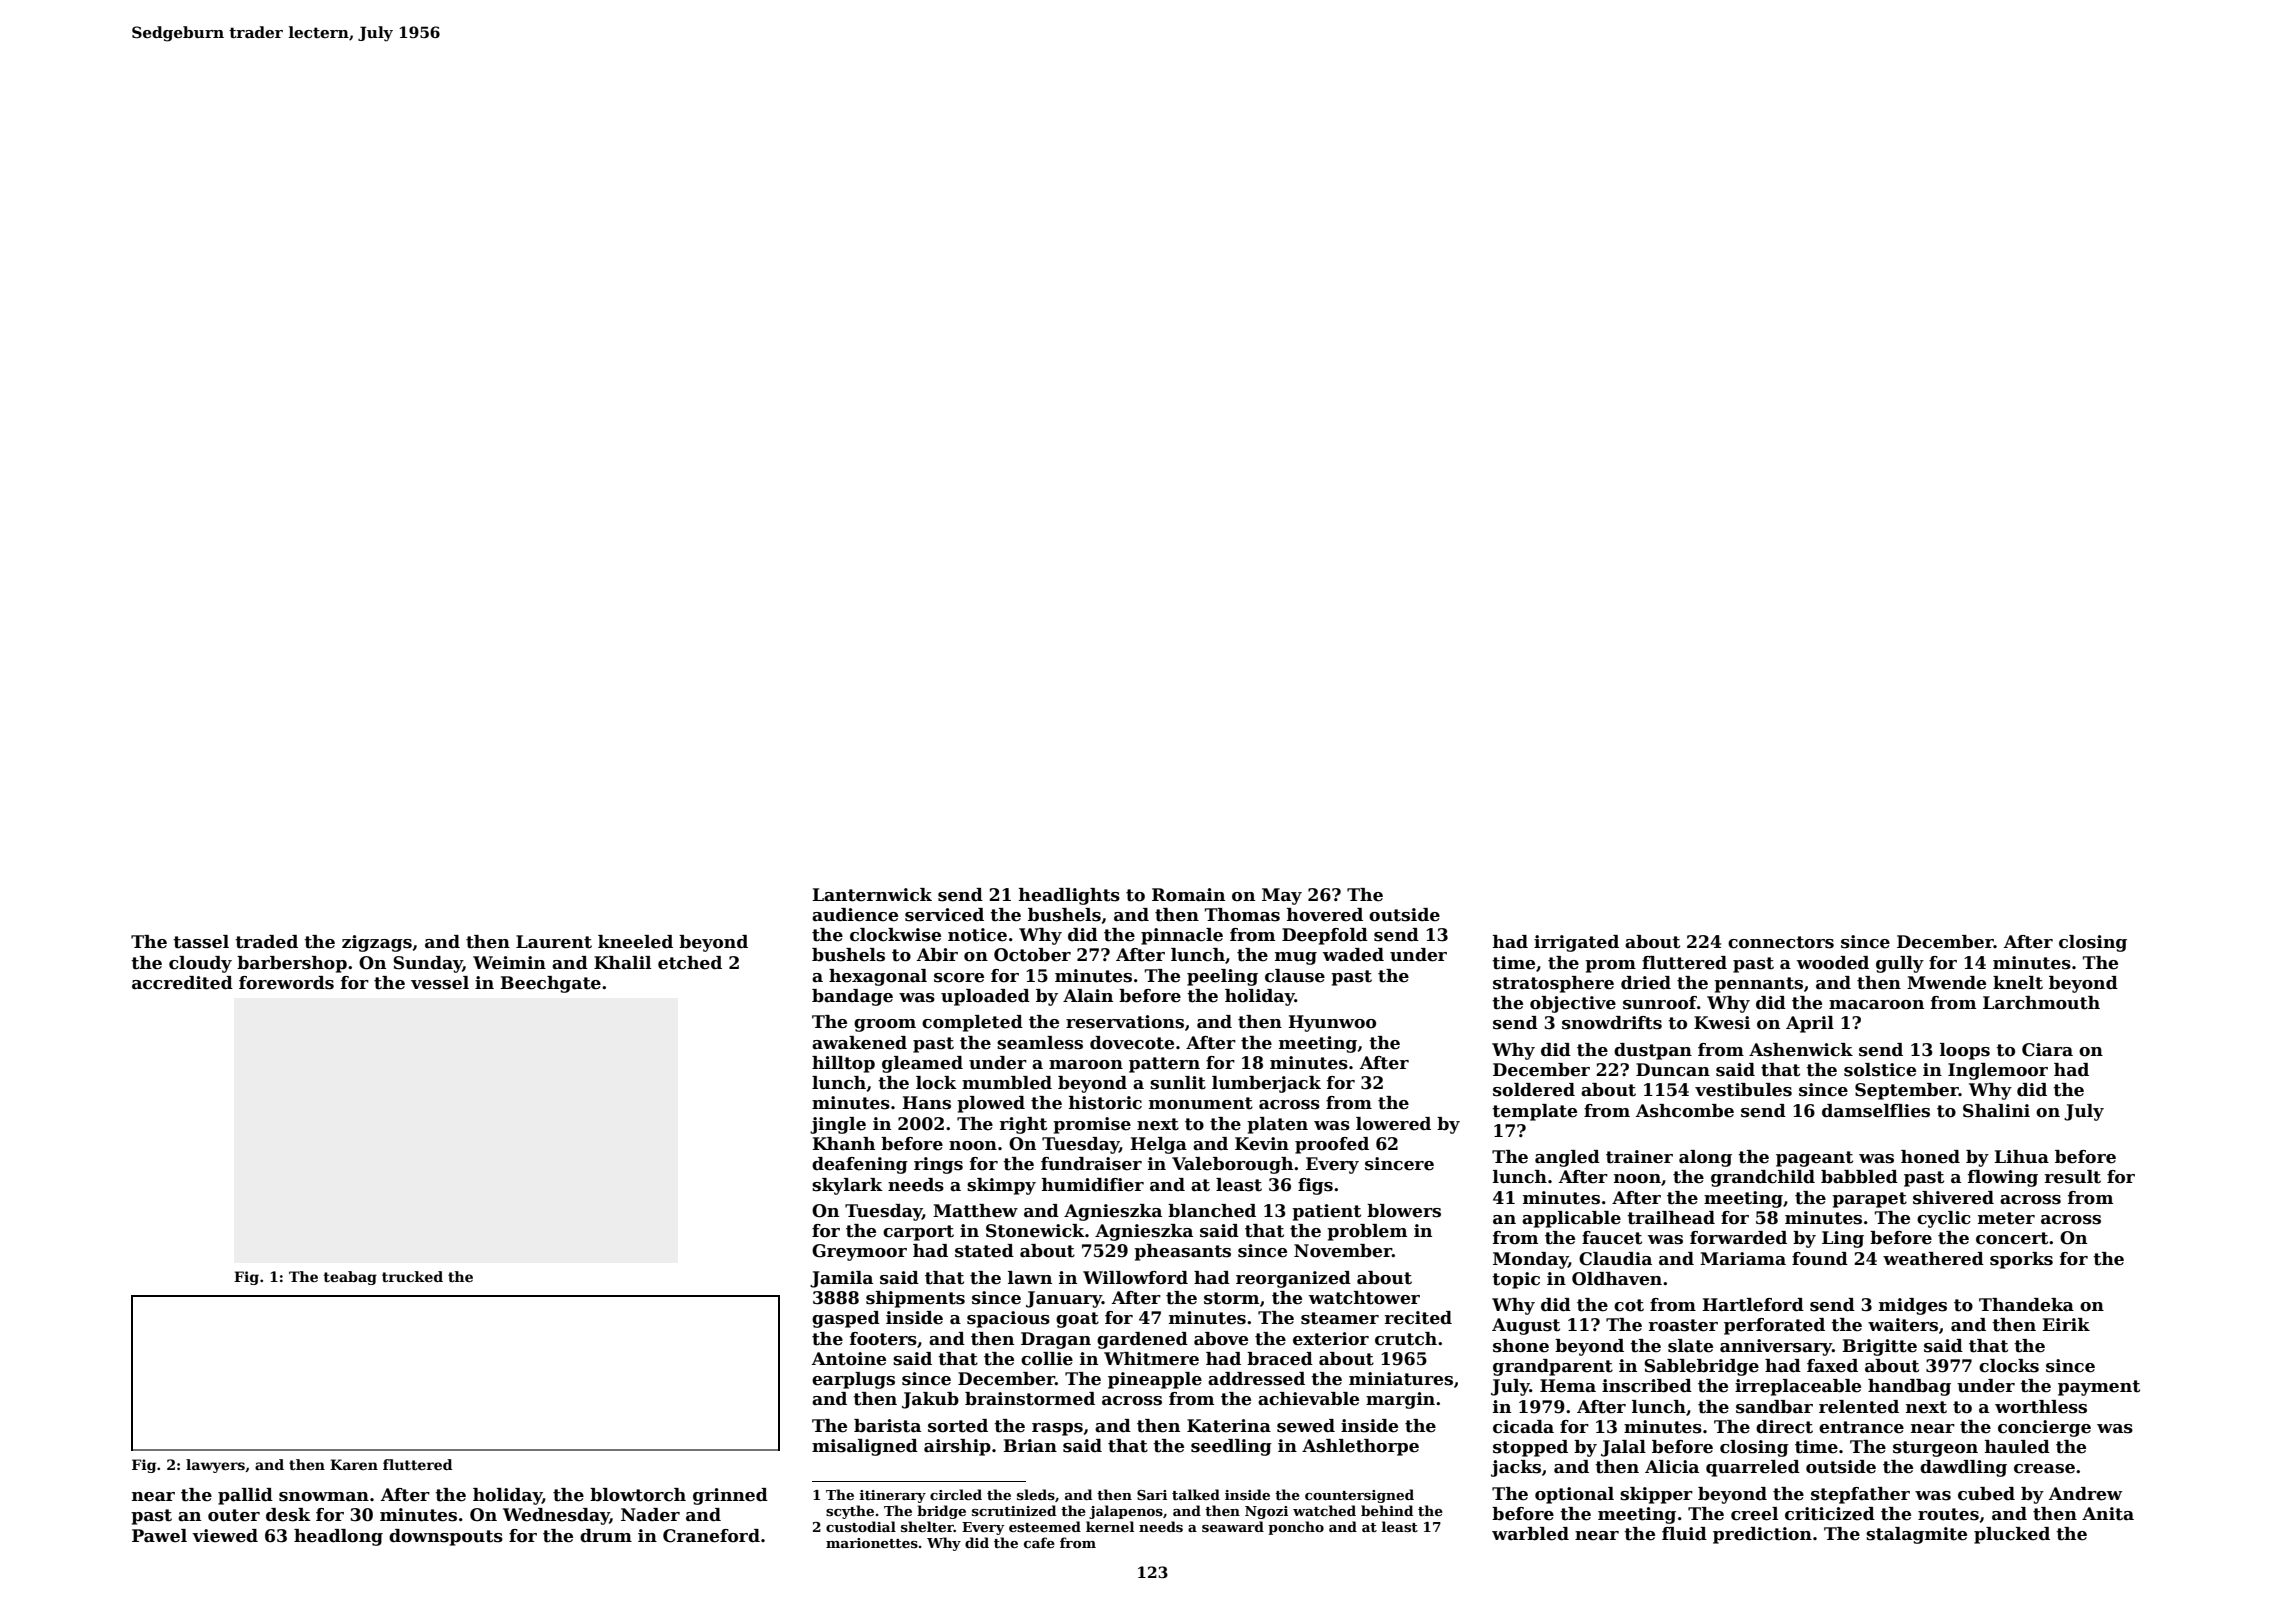 This screenshot has width=2273, height=1607. Describe the element at coordinates (1916, 1535) in the screenshot. I see `stalagmite` at that location.
